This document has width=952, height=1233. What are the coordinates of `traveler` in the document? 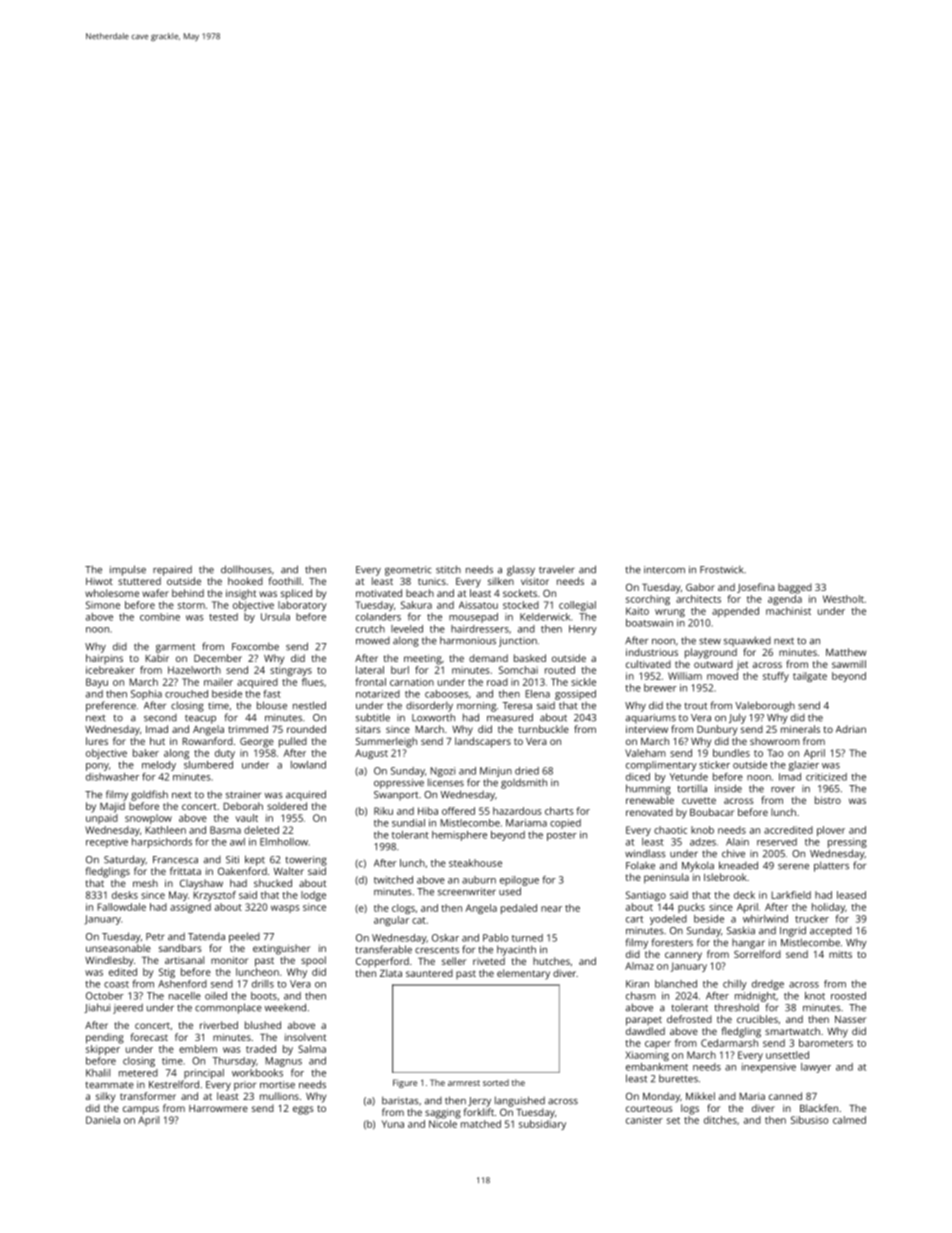 It's located at (557, 569).
